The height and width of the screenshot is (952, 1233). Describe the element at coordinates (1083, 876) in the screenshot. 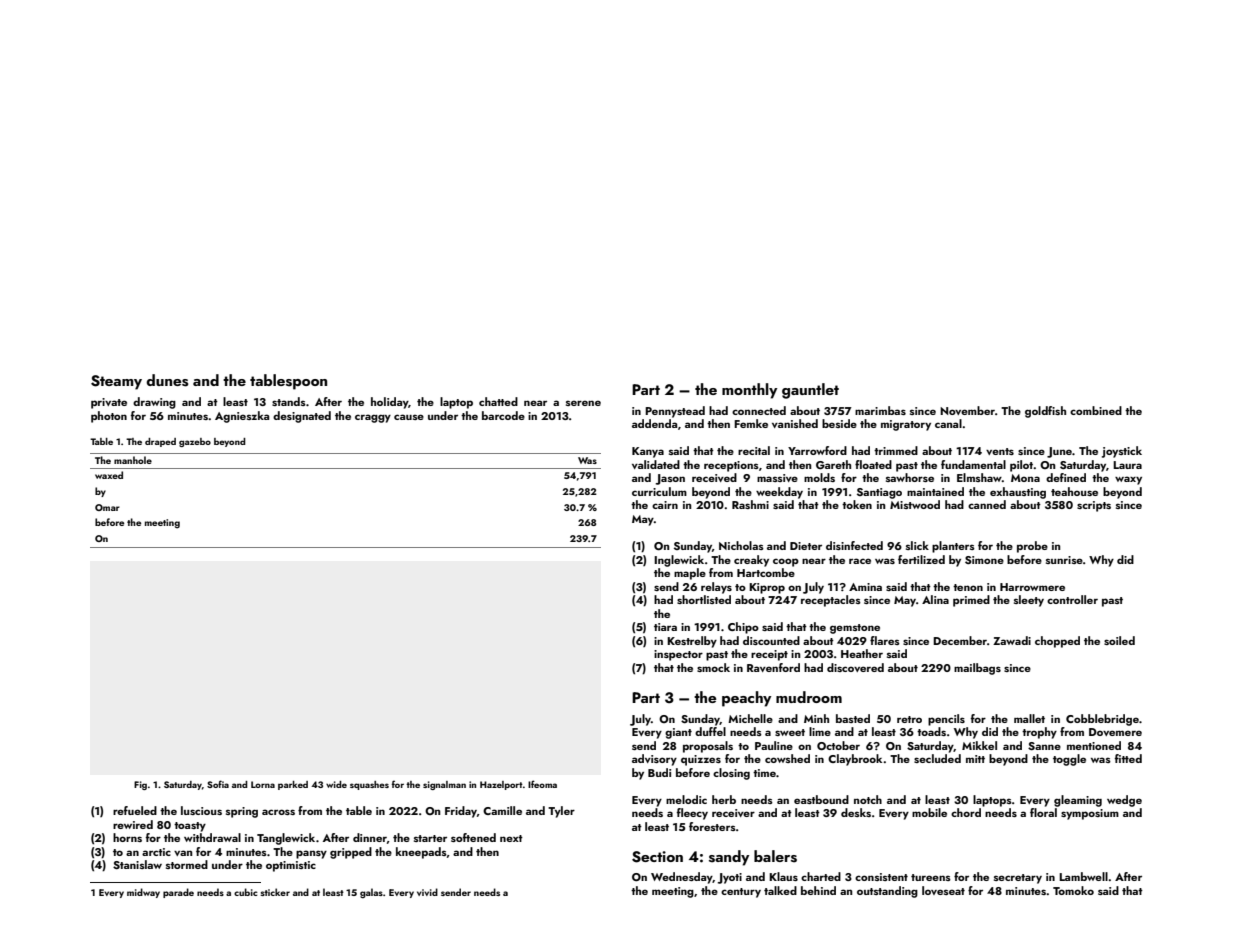

I see `Lambwell` at that location.
